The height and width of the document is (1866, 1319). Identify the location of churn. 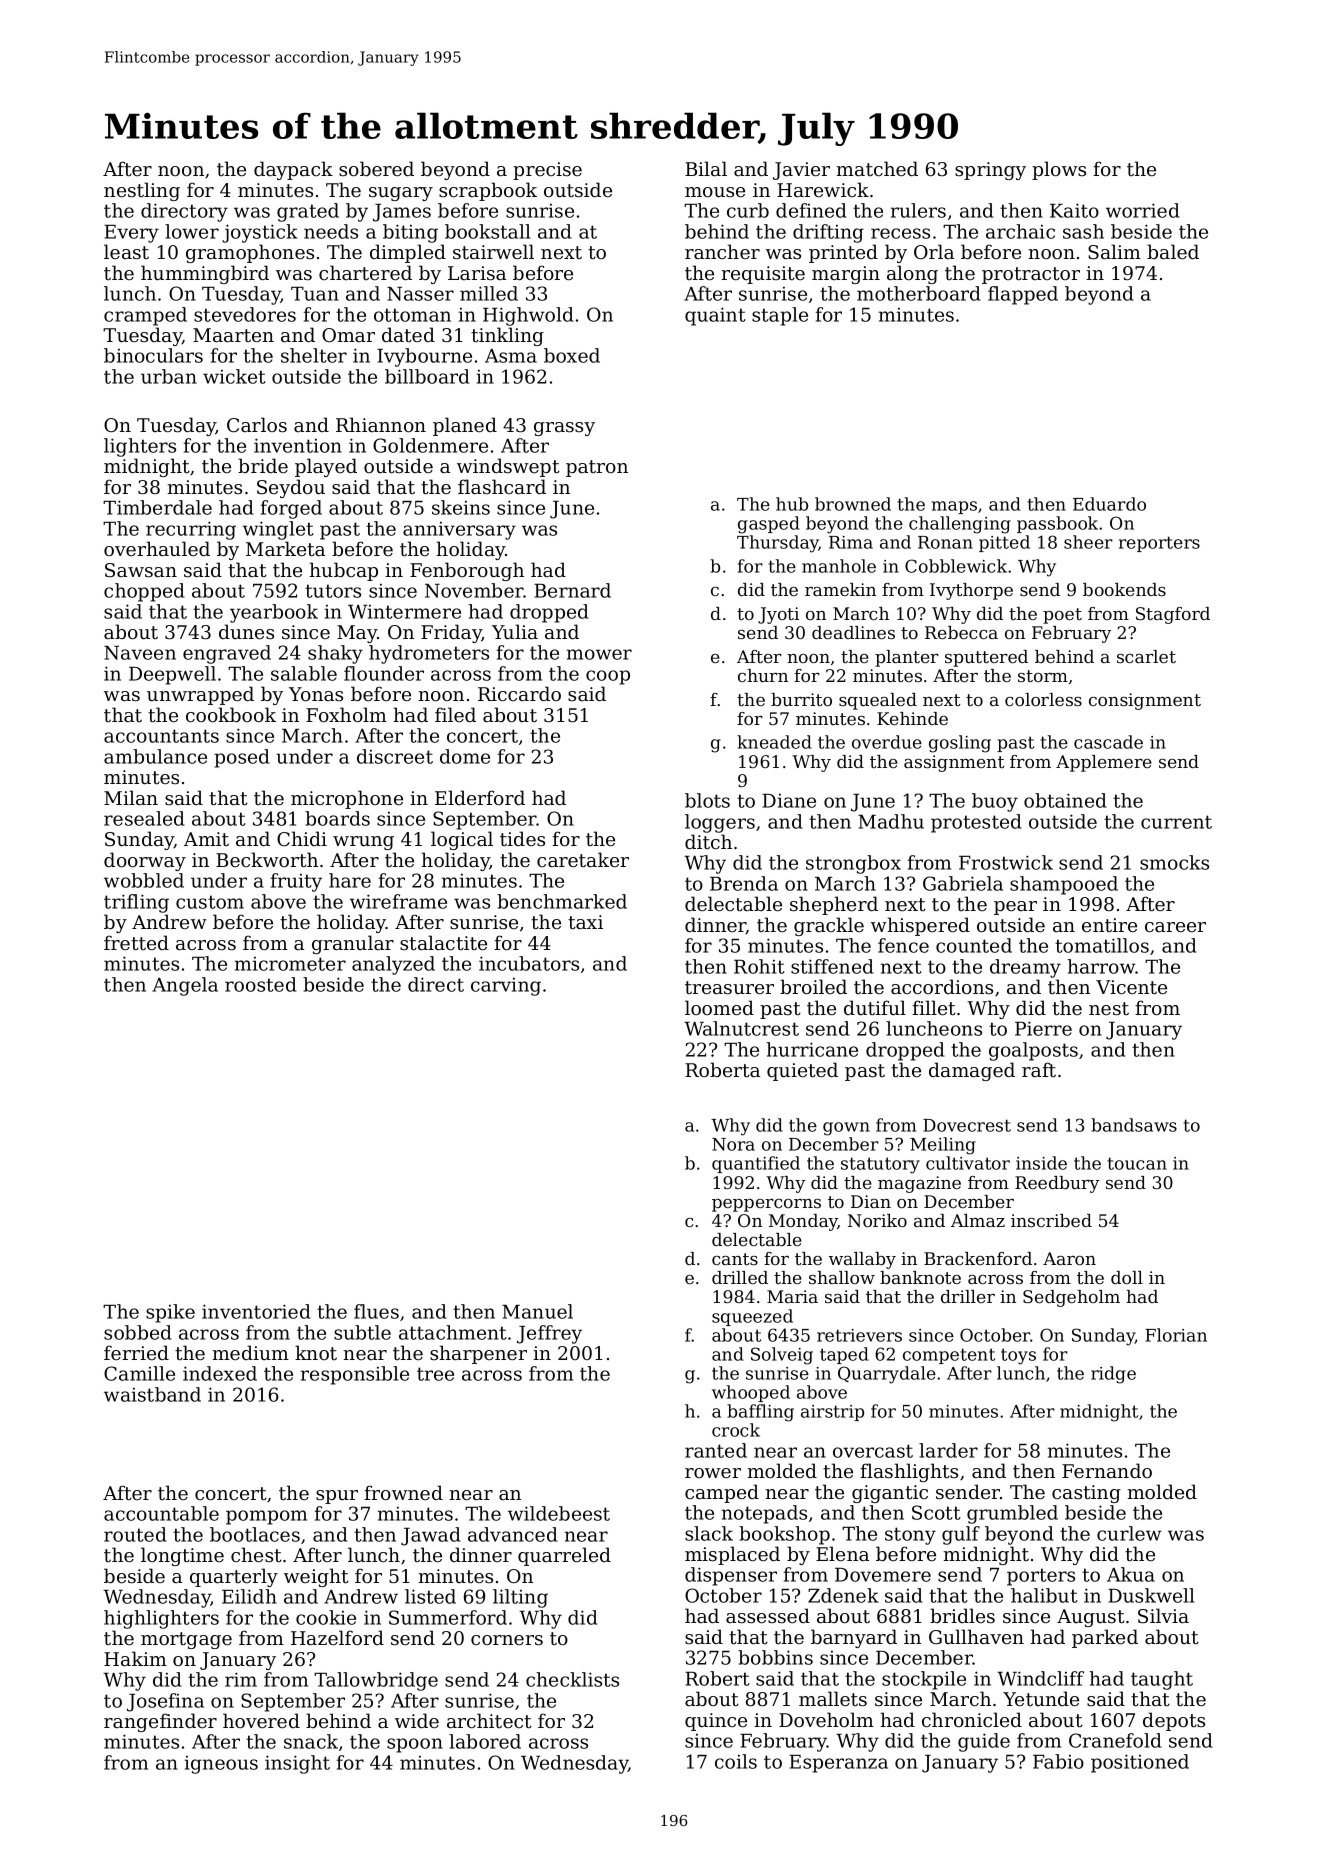
(763, 675).
